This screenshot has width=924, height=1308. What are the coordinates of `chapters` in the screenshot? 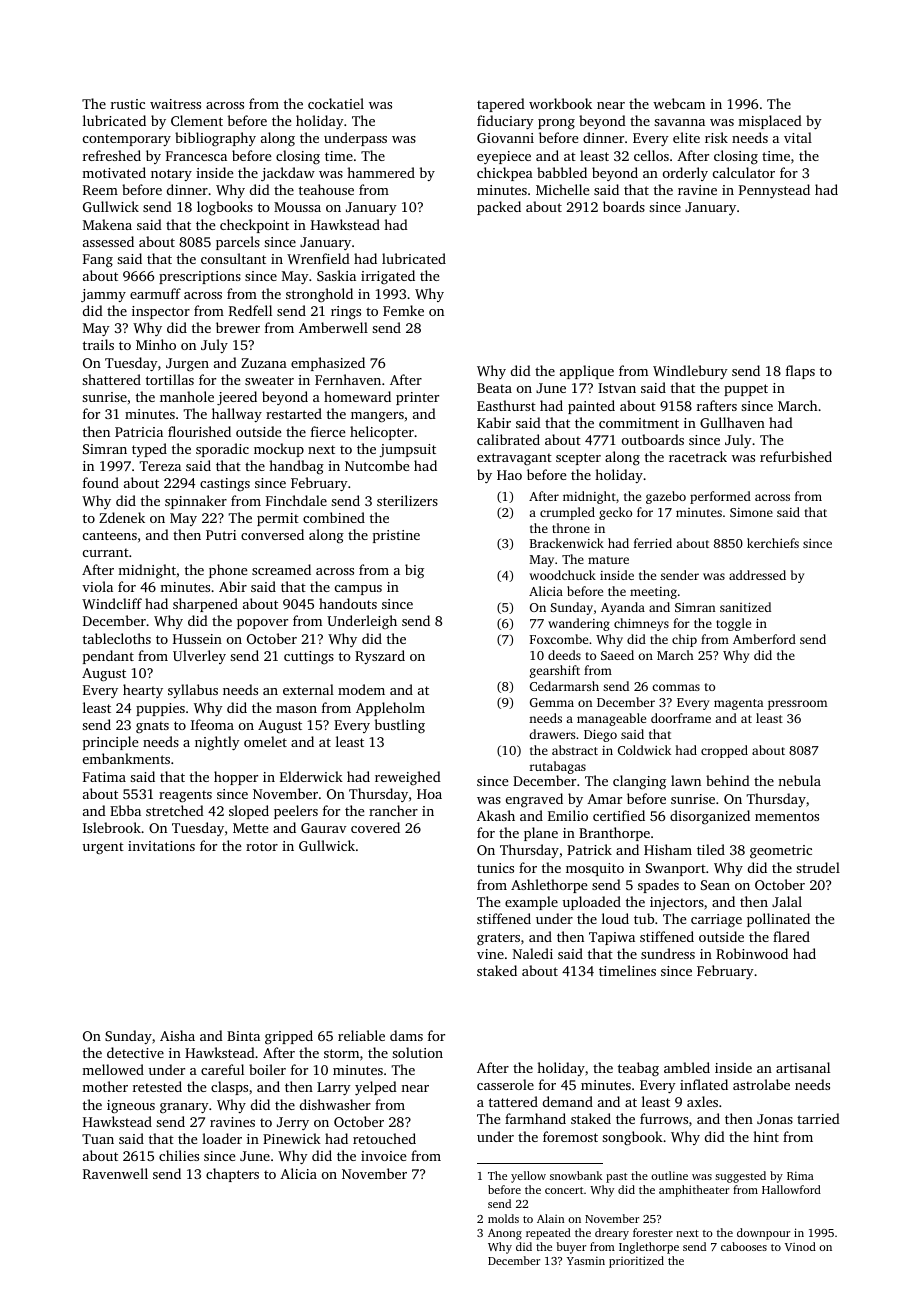 It's located at (232, 1175).
